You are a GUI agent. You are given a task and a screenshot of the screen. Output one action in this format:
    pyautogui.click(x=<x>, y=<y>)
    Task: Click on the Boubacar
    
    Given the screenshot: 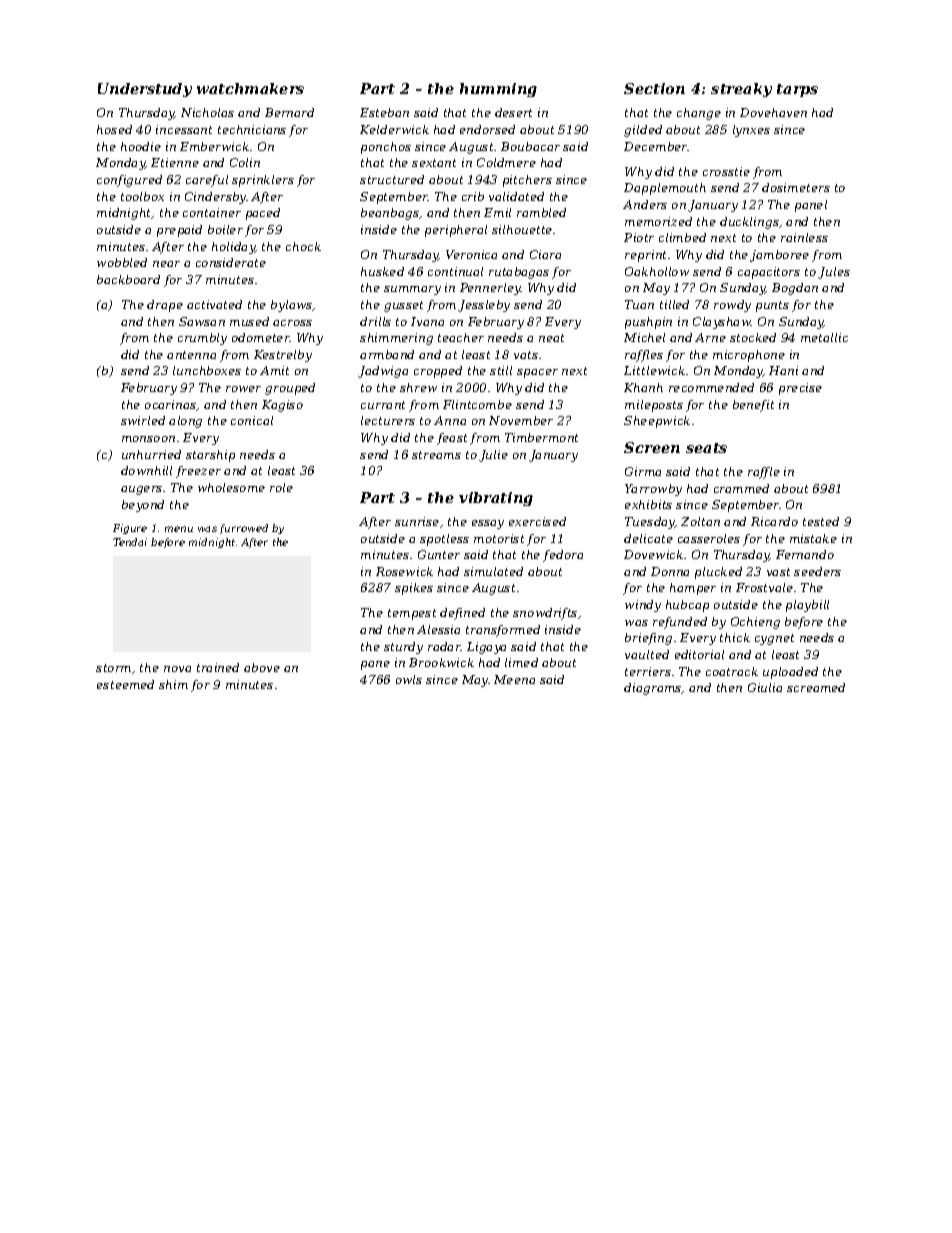 What is the action you would take?
    pyautogui.click(x=530, y=146)
